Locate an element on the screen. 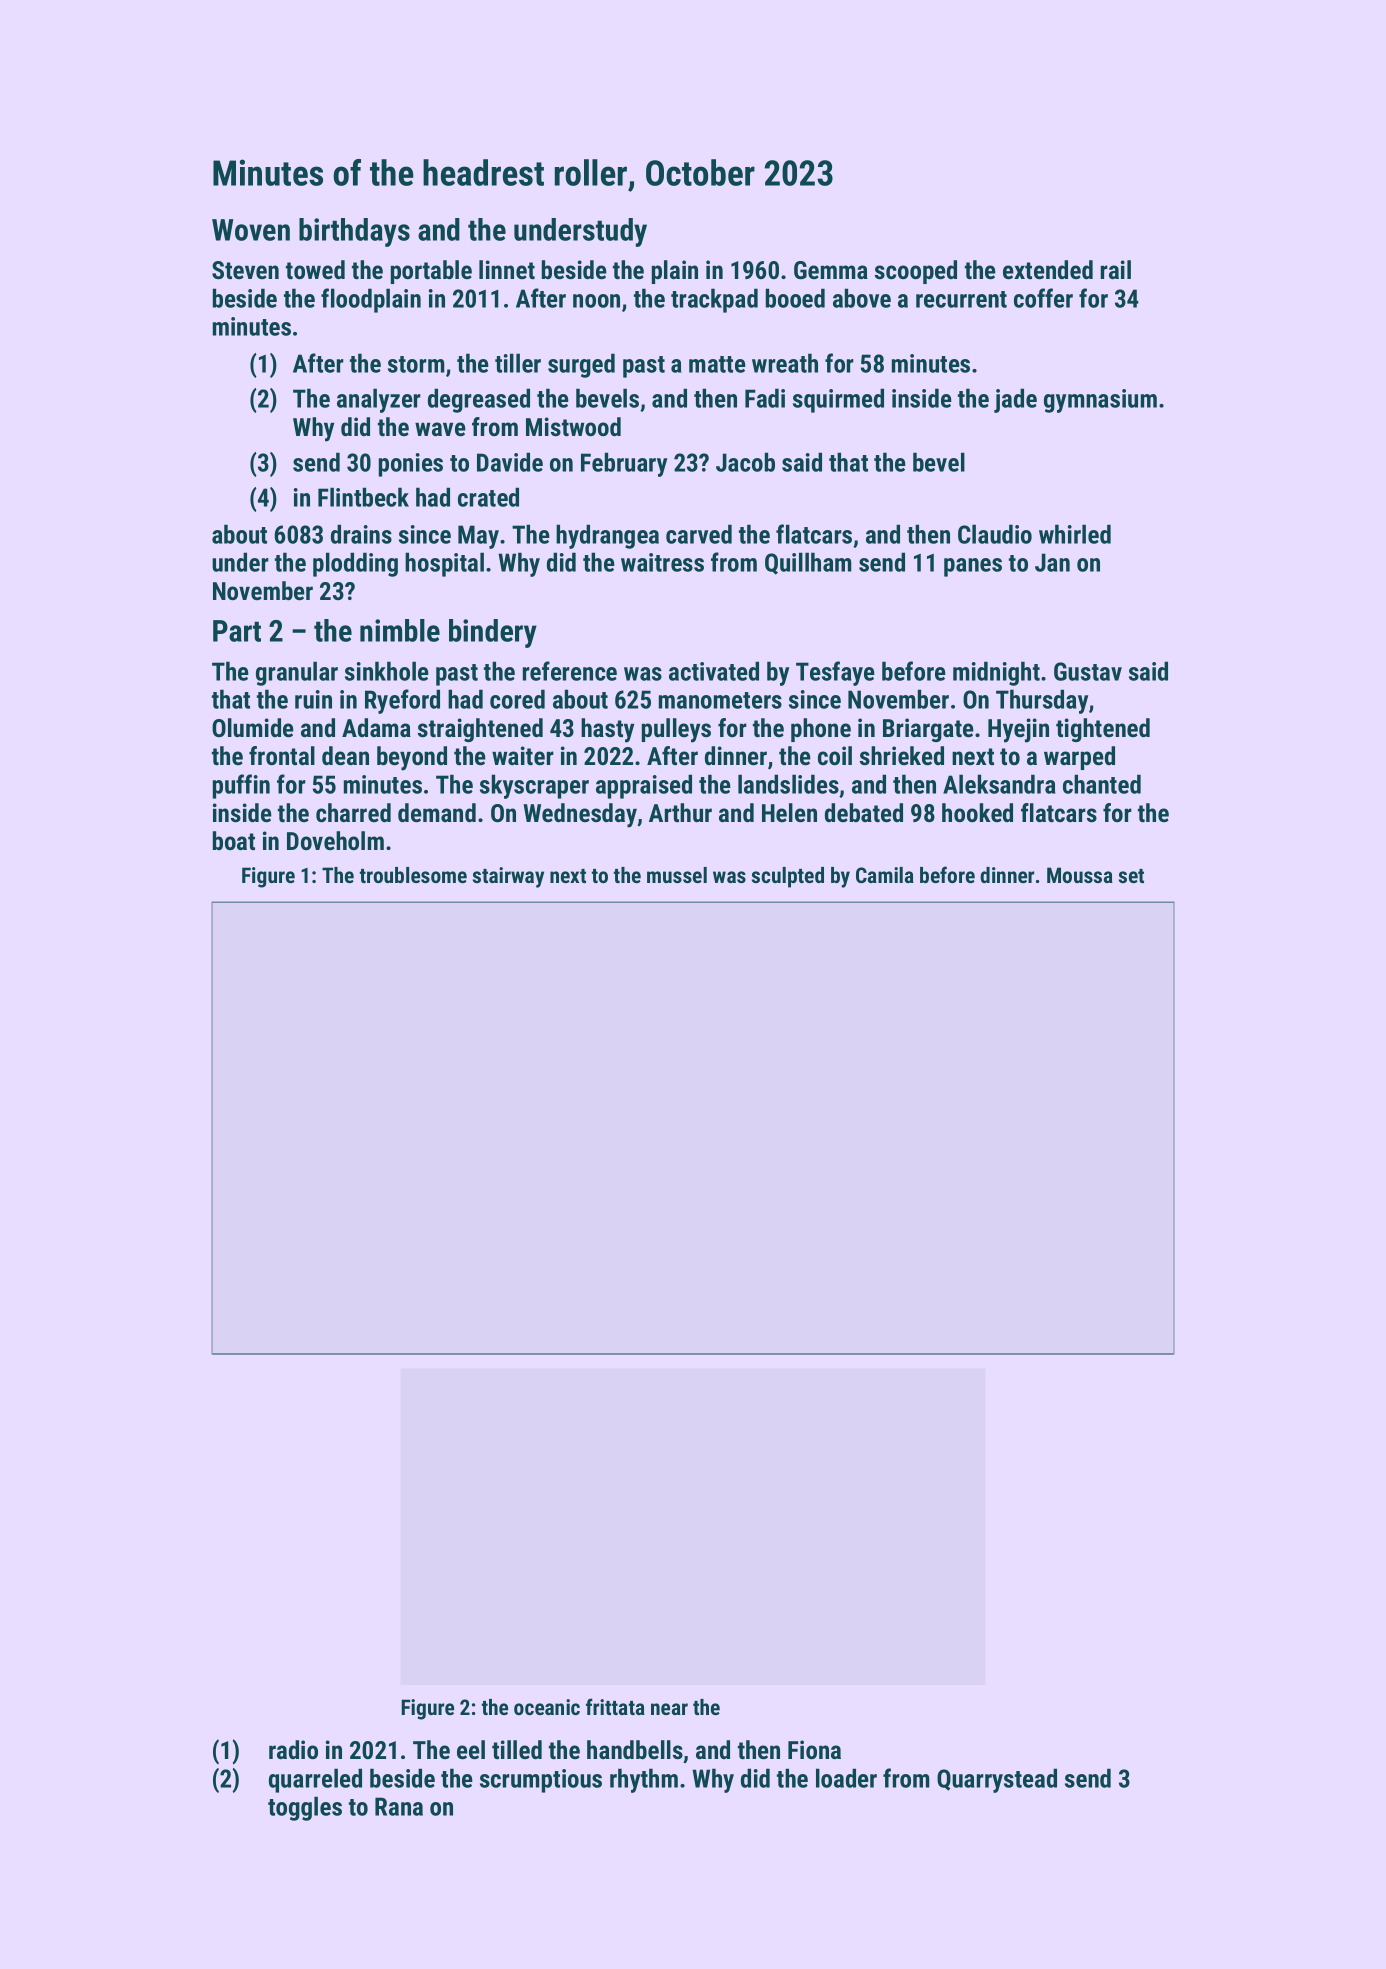 Image resolution: width=1386 pixels, height=1969 pixels. Fiona is located at coordinates (814, 1749).
